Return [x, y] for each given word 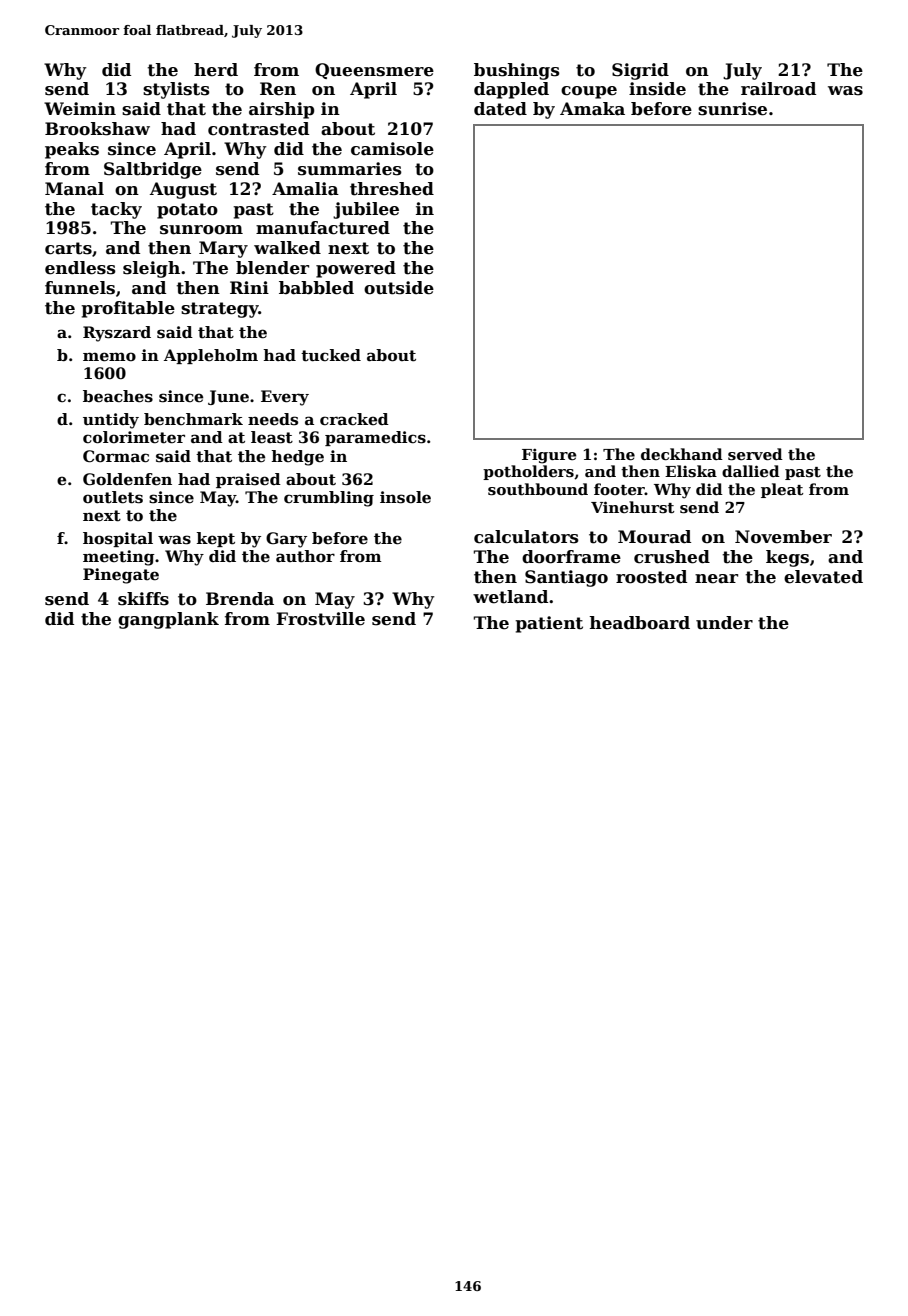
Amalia [305, 189]
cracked [354, 419]
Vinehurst [632, 507]
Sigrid [640, 71]
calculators [526, 537]
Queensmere [374, 71]
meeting [119, 558]
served [755, 454]
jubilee [366, 210]
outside [399, 288]
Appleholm [211, 356]
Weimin [80, 109]
